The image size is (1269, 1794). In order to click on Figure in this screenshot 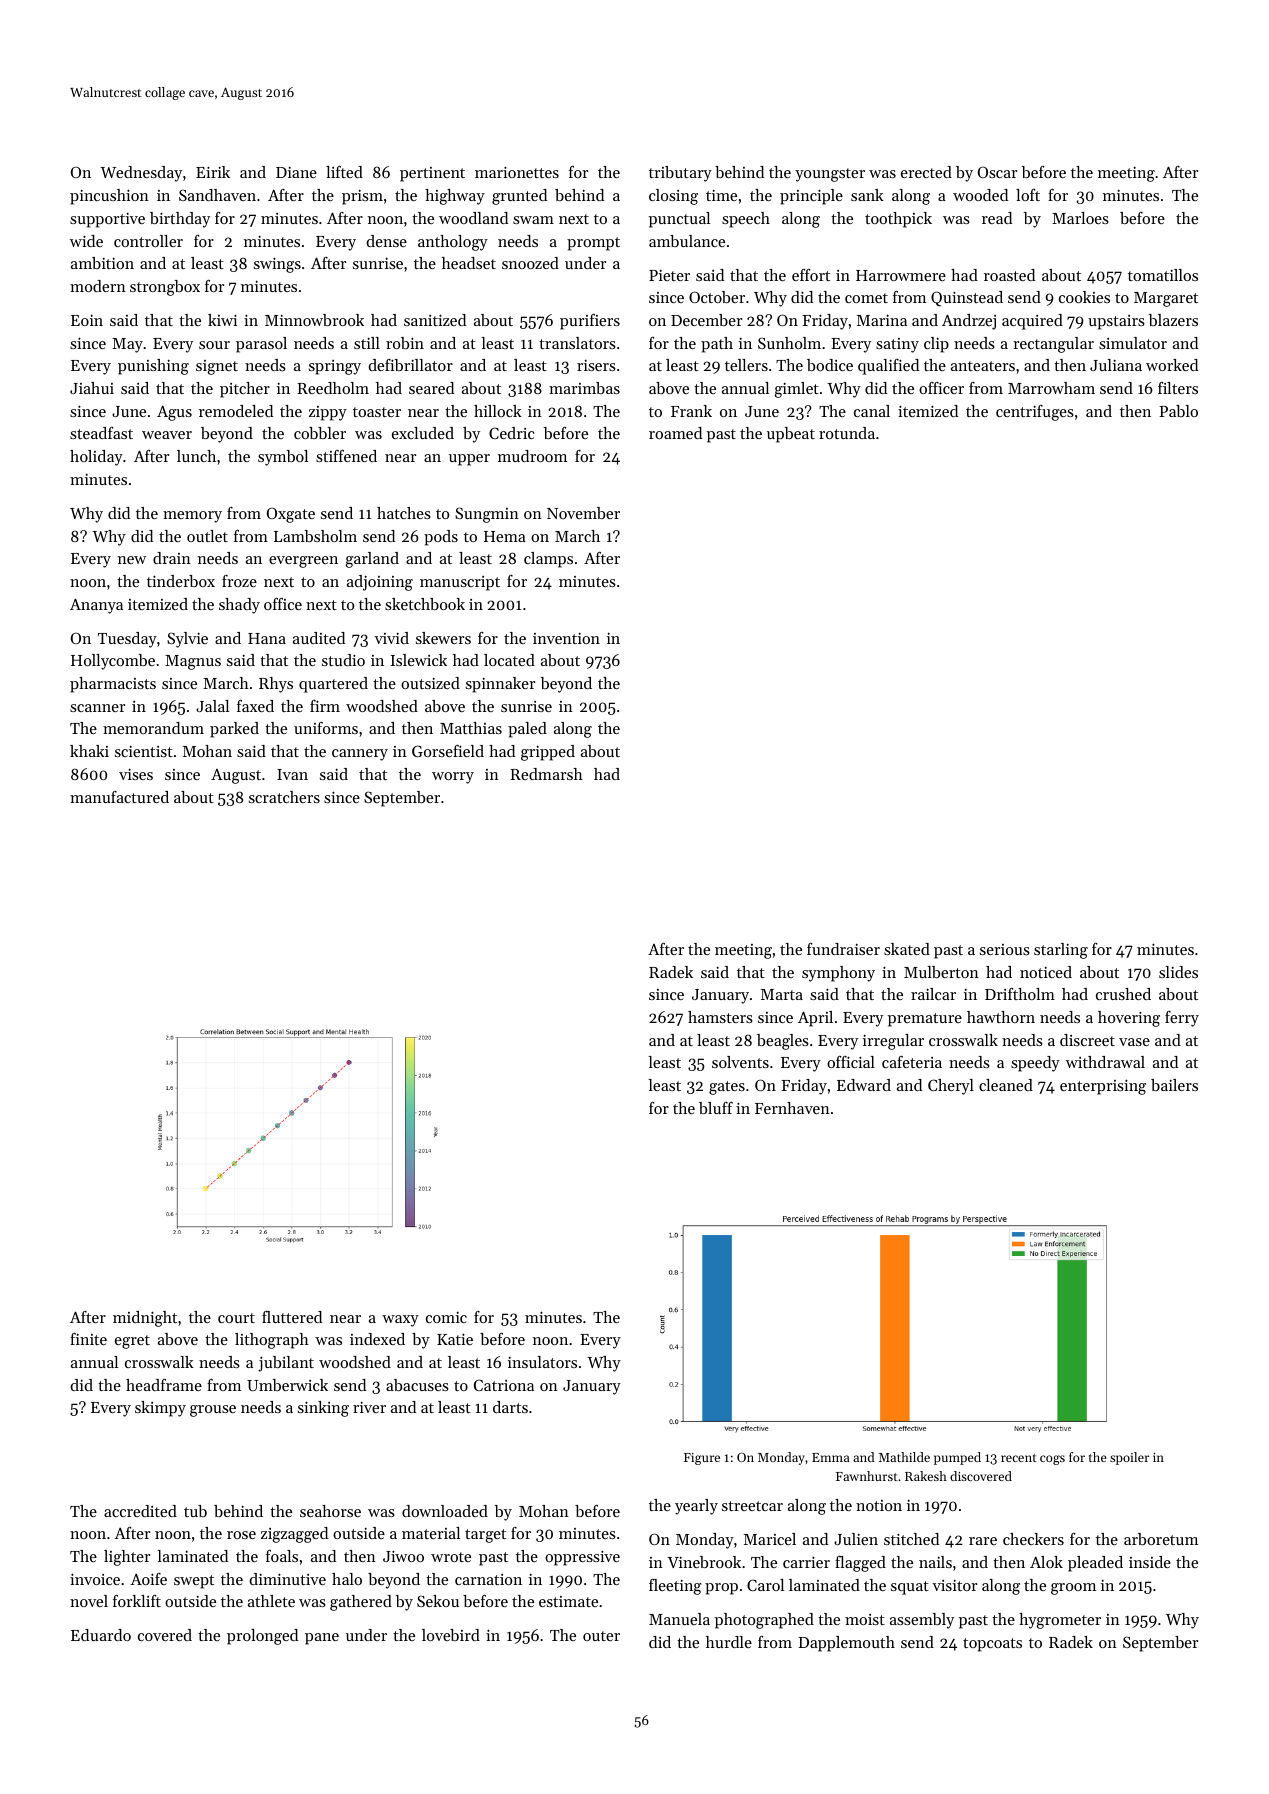, I will do `click(702, 1459)`.
